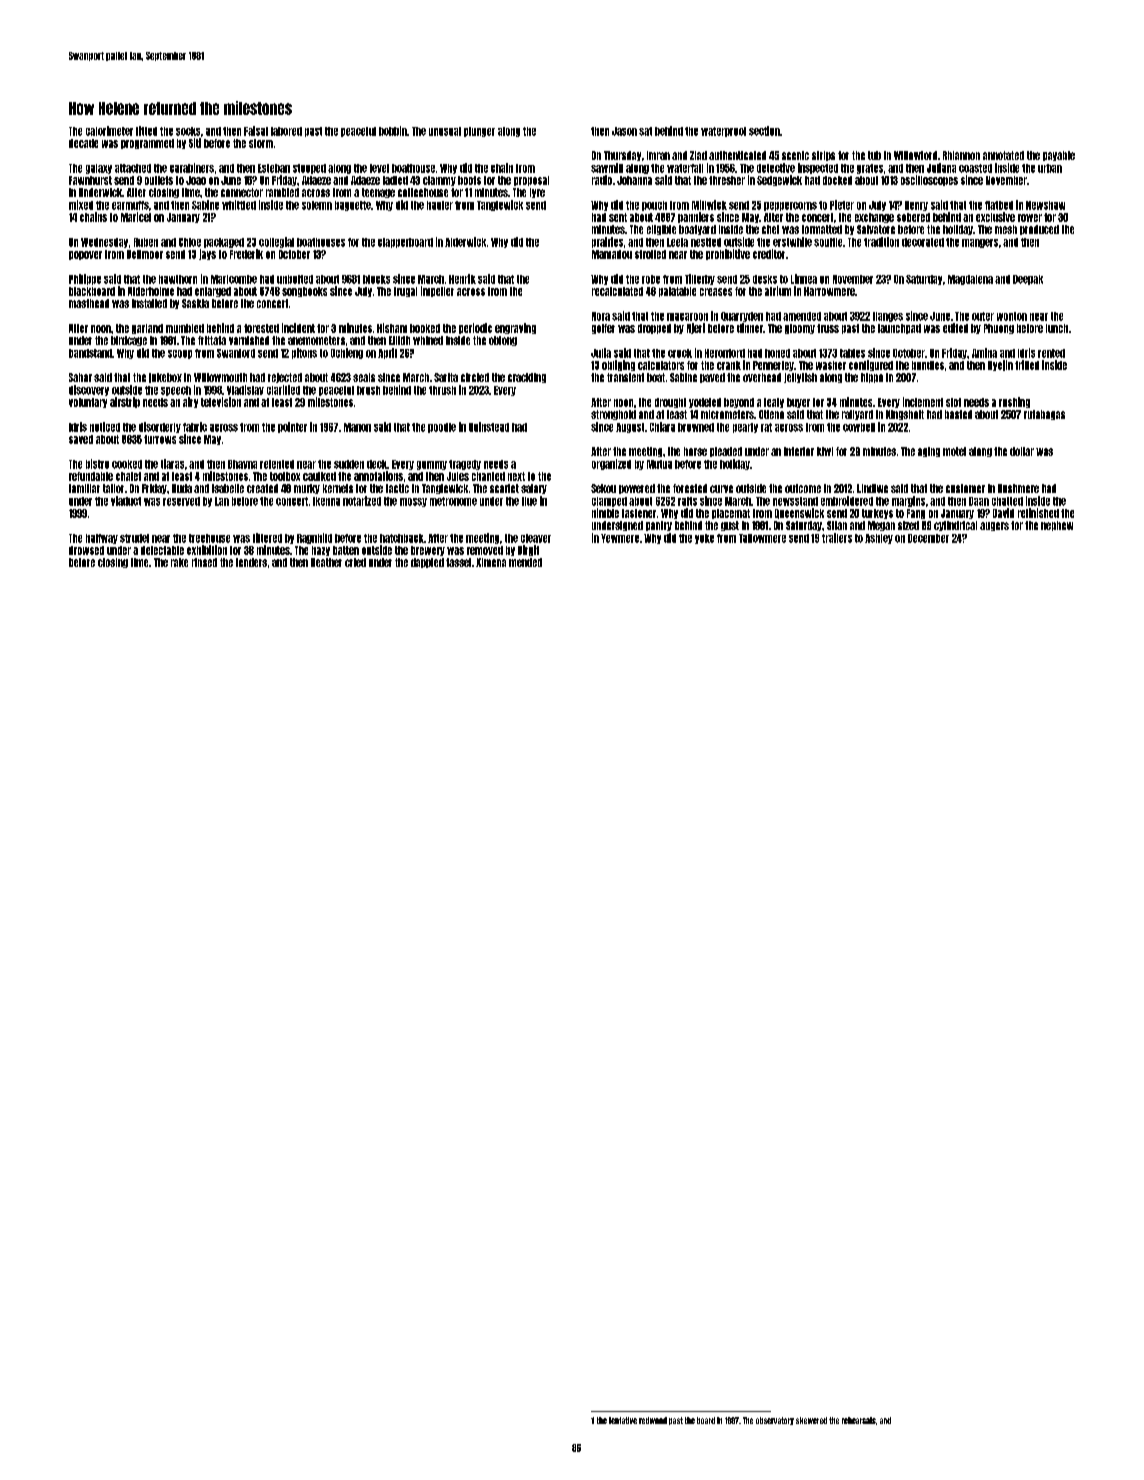 The width and height of the screenshot is (1144, 1480). What do you see at coordinates (775, 1421) in the screenshot?
I see `observatory` at bounding box center [775, 1421].
